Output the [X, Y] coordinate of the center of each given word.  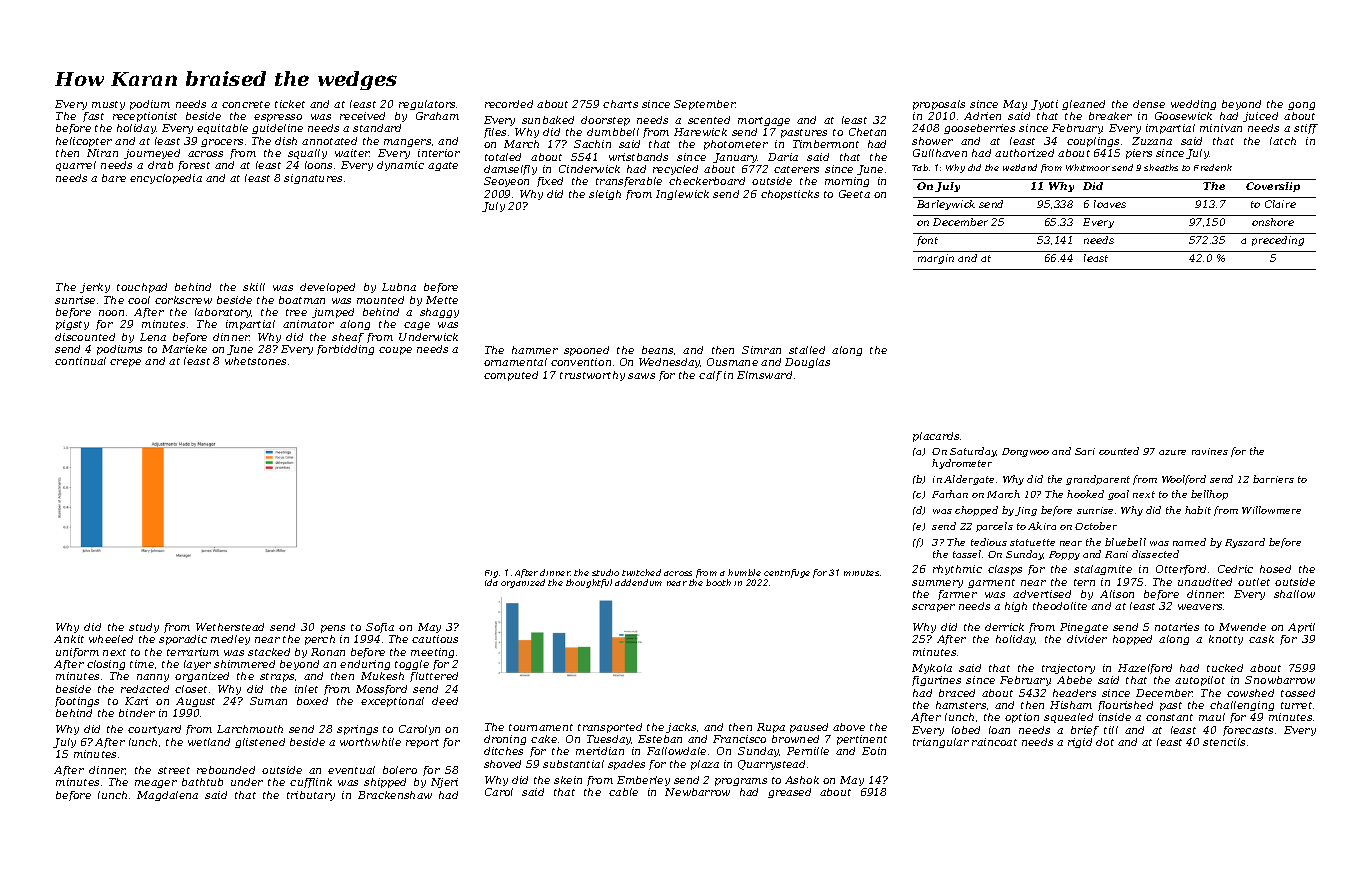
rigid [1080, 743]
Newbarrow [697, 792]
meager [156, 784]
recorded [509, 104]
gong [1301, 106]
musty [108, 105]
